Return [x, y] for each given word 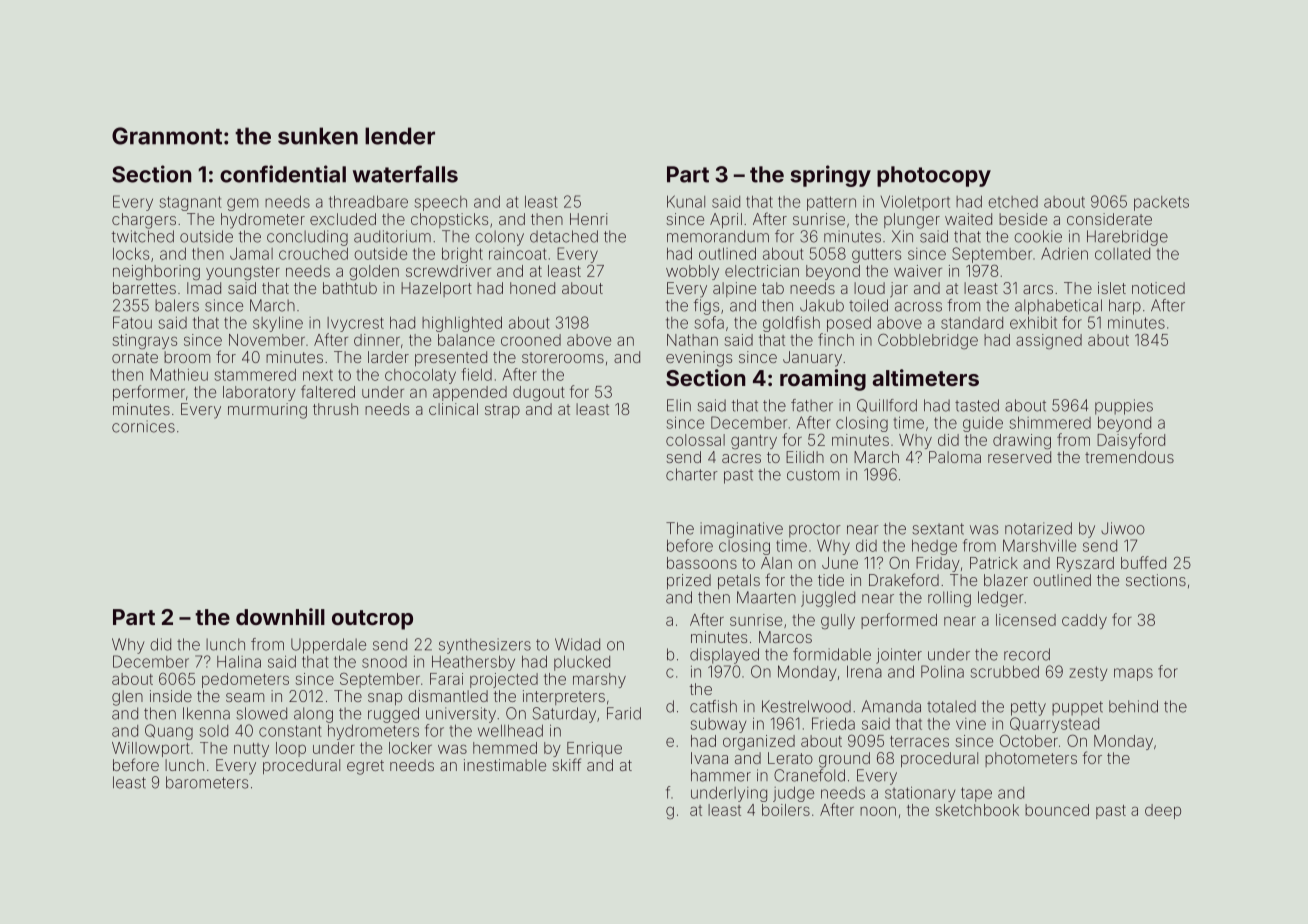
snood [384, 662]
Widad [577, 644]
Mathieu [179, 374]
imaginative [741, 530]
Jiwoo [1123, 528]
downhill [280, 616]
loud [869, 288]
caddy [1084, 621]
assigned [1049, 342]
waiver [918, 271]
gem [242, 204]
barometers [207, 782]
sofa [709, 322]
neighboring [156, 273]
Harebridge [1127, 238]
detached [564, 236]
